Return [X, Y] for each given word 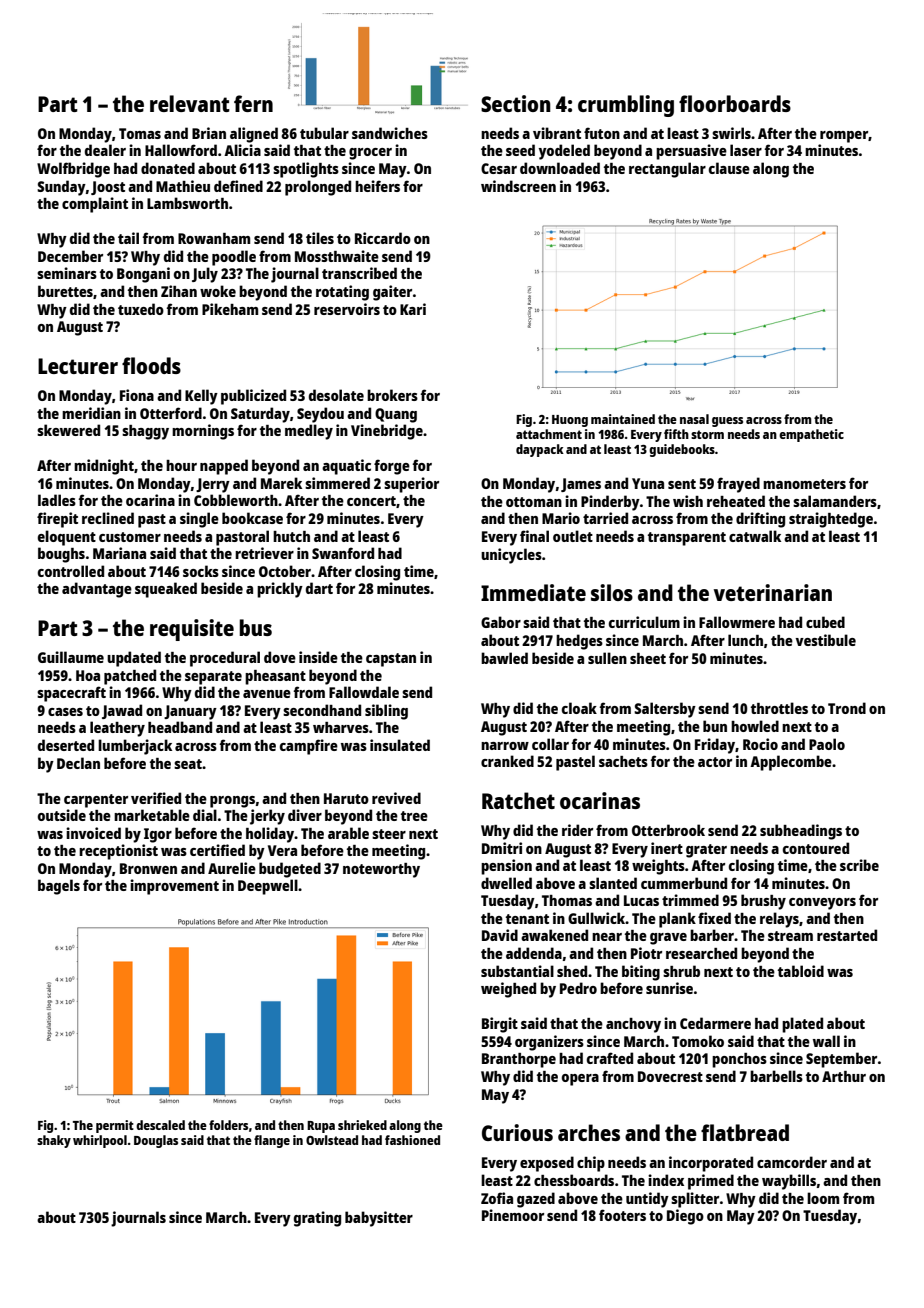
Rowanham [214, 238]
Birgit [500, 1025]
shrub [681, 971]
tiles [320, 238]
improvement [174, 887]
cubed [825, 622]
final [534, 536]
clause [729, 168]
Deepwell [268, 887]
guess [727, 422]
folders [228, 1125]
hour [181, 465]
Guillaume [71, 657]
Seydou [320, 415]
